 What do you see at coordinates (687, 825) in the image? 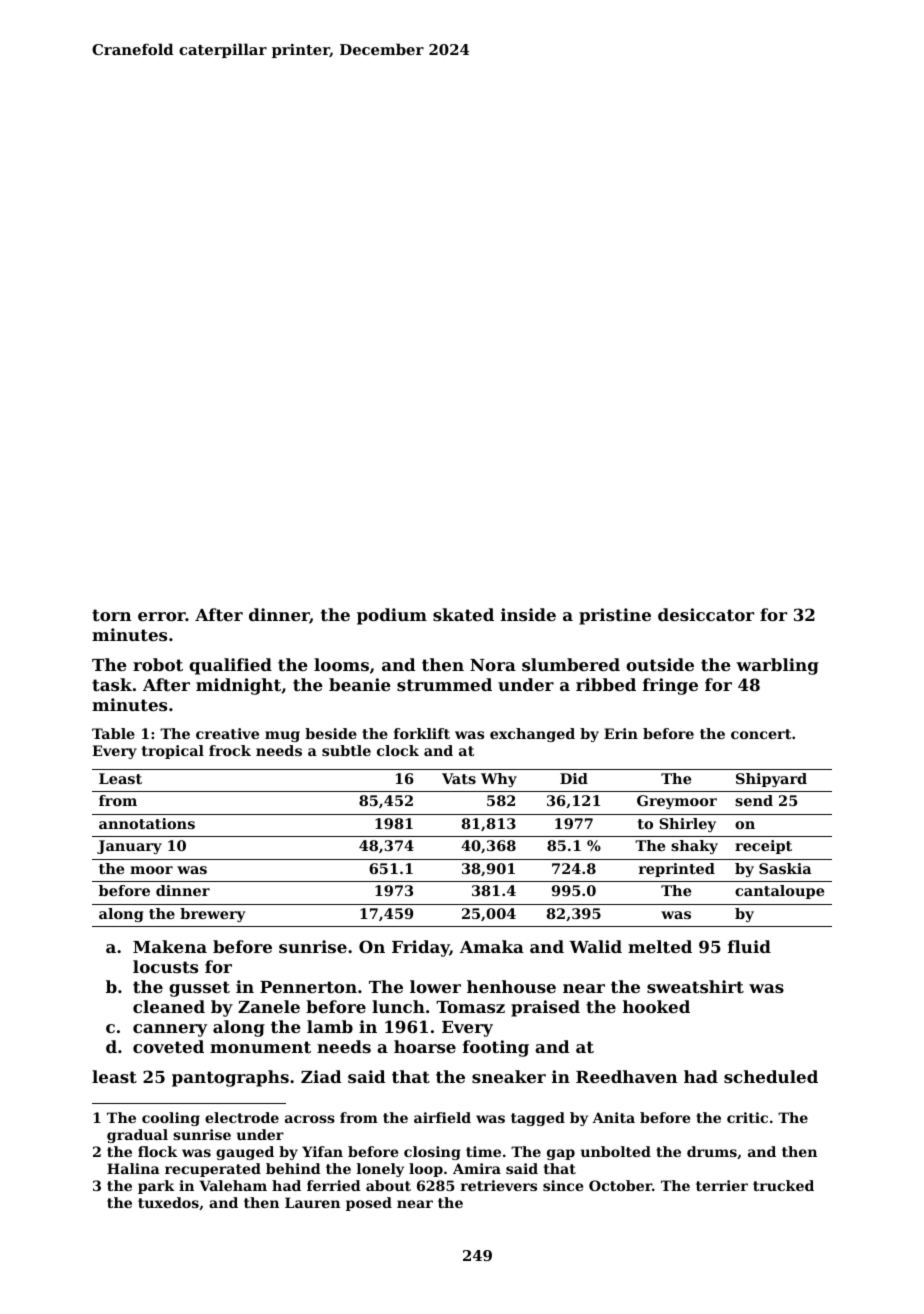
I see `Shirley` at bounding box center [687, 825].
